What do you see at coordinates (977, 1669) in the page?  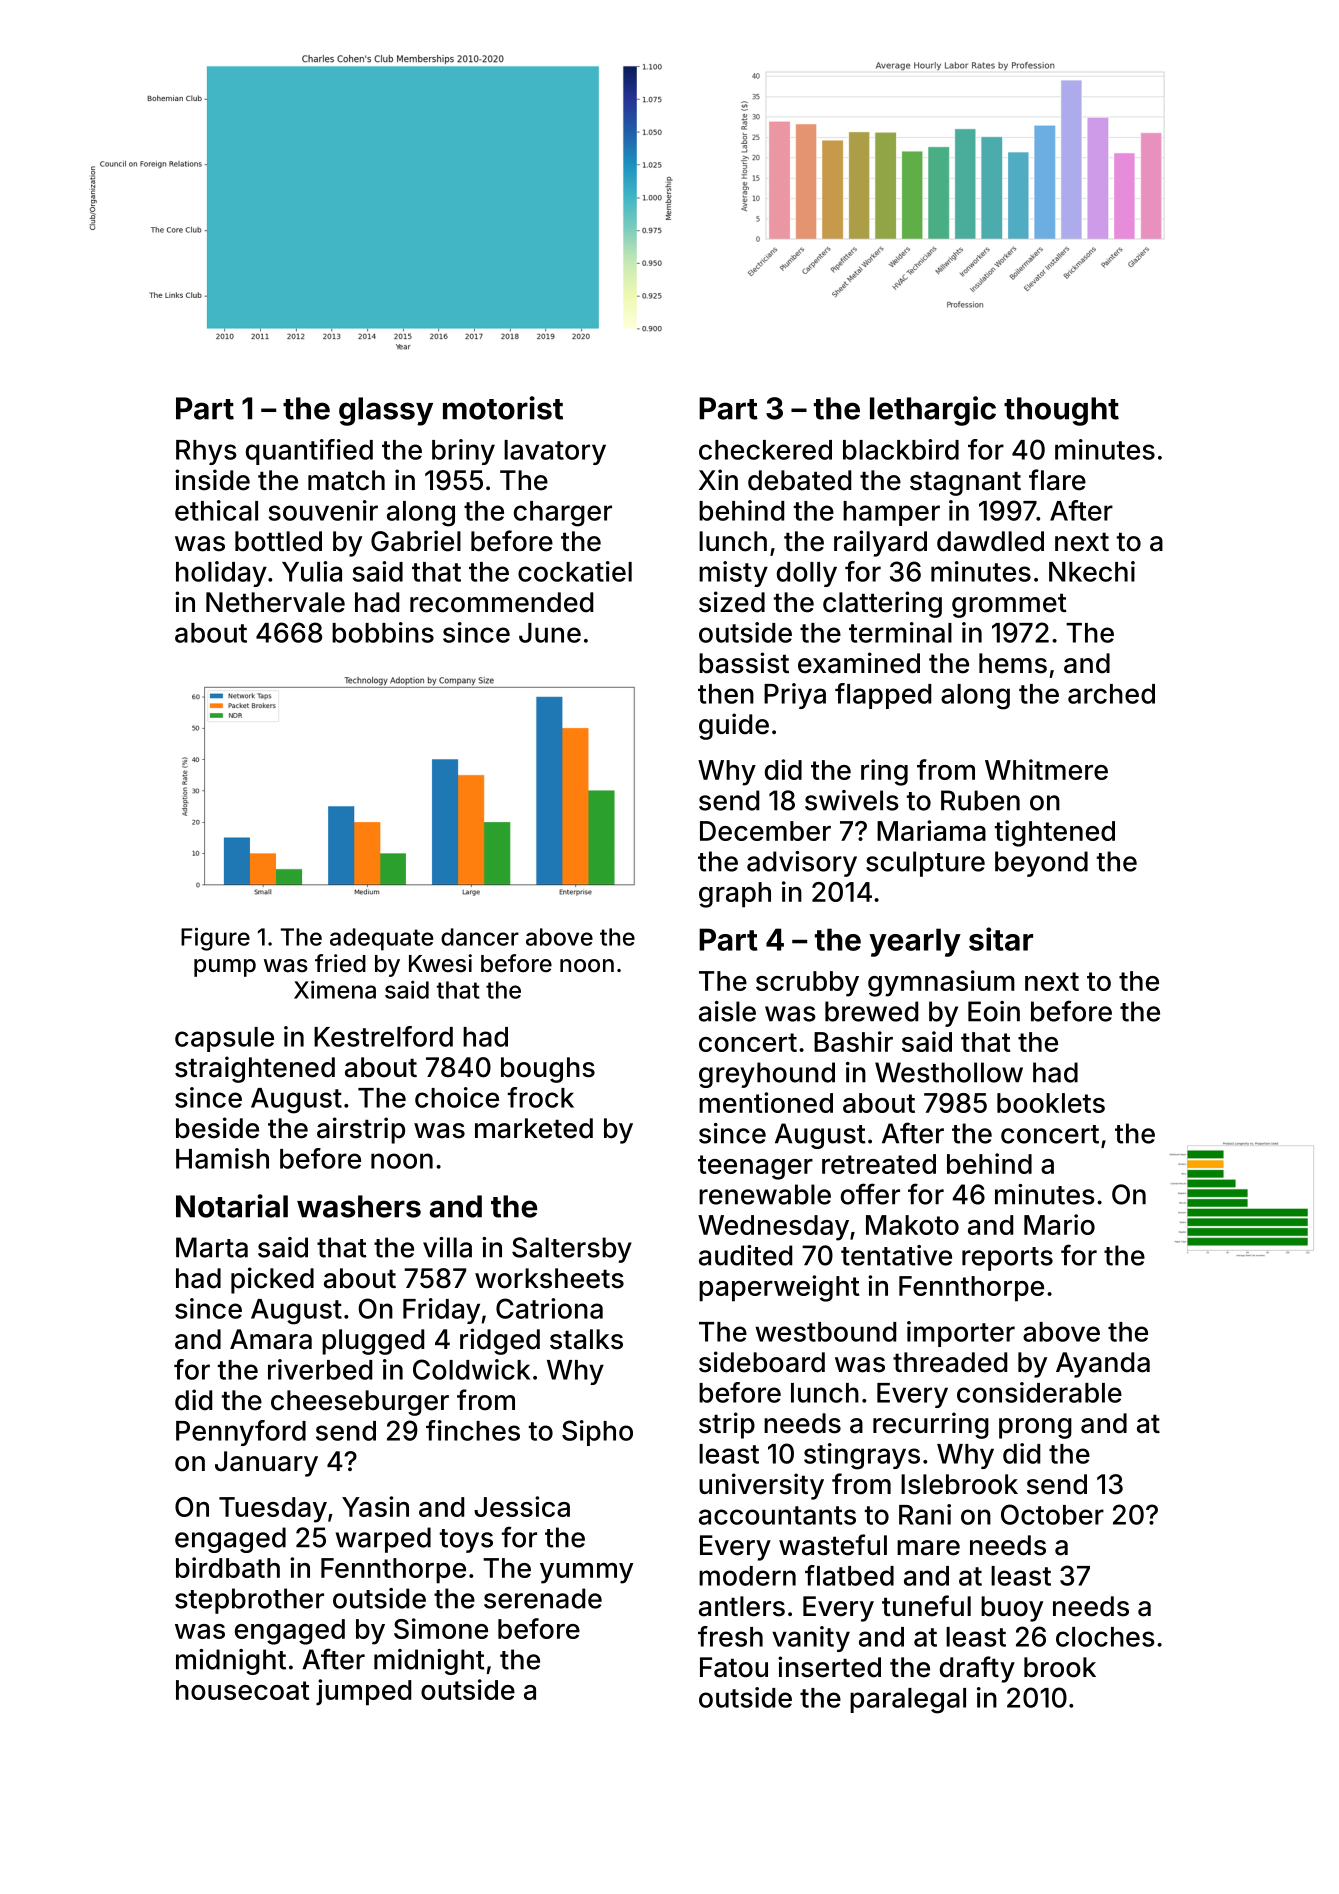 I see `drafty` at bounding box center [977, 1669].
